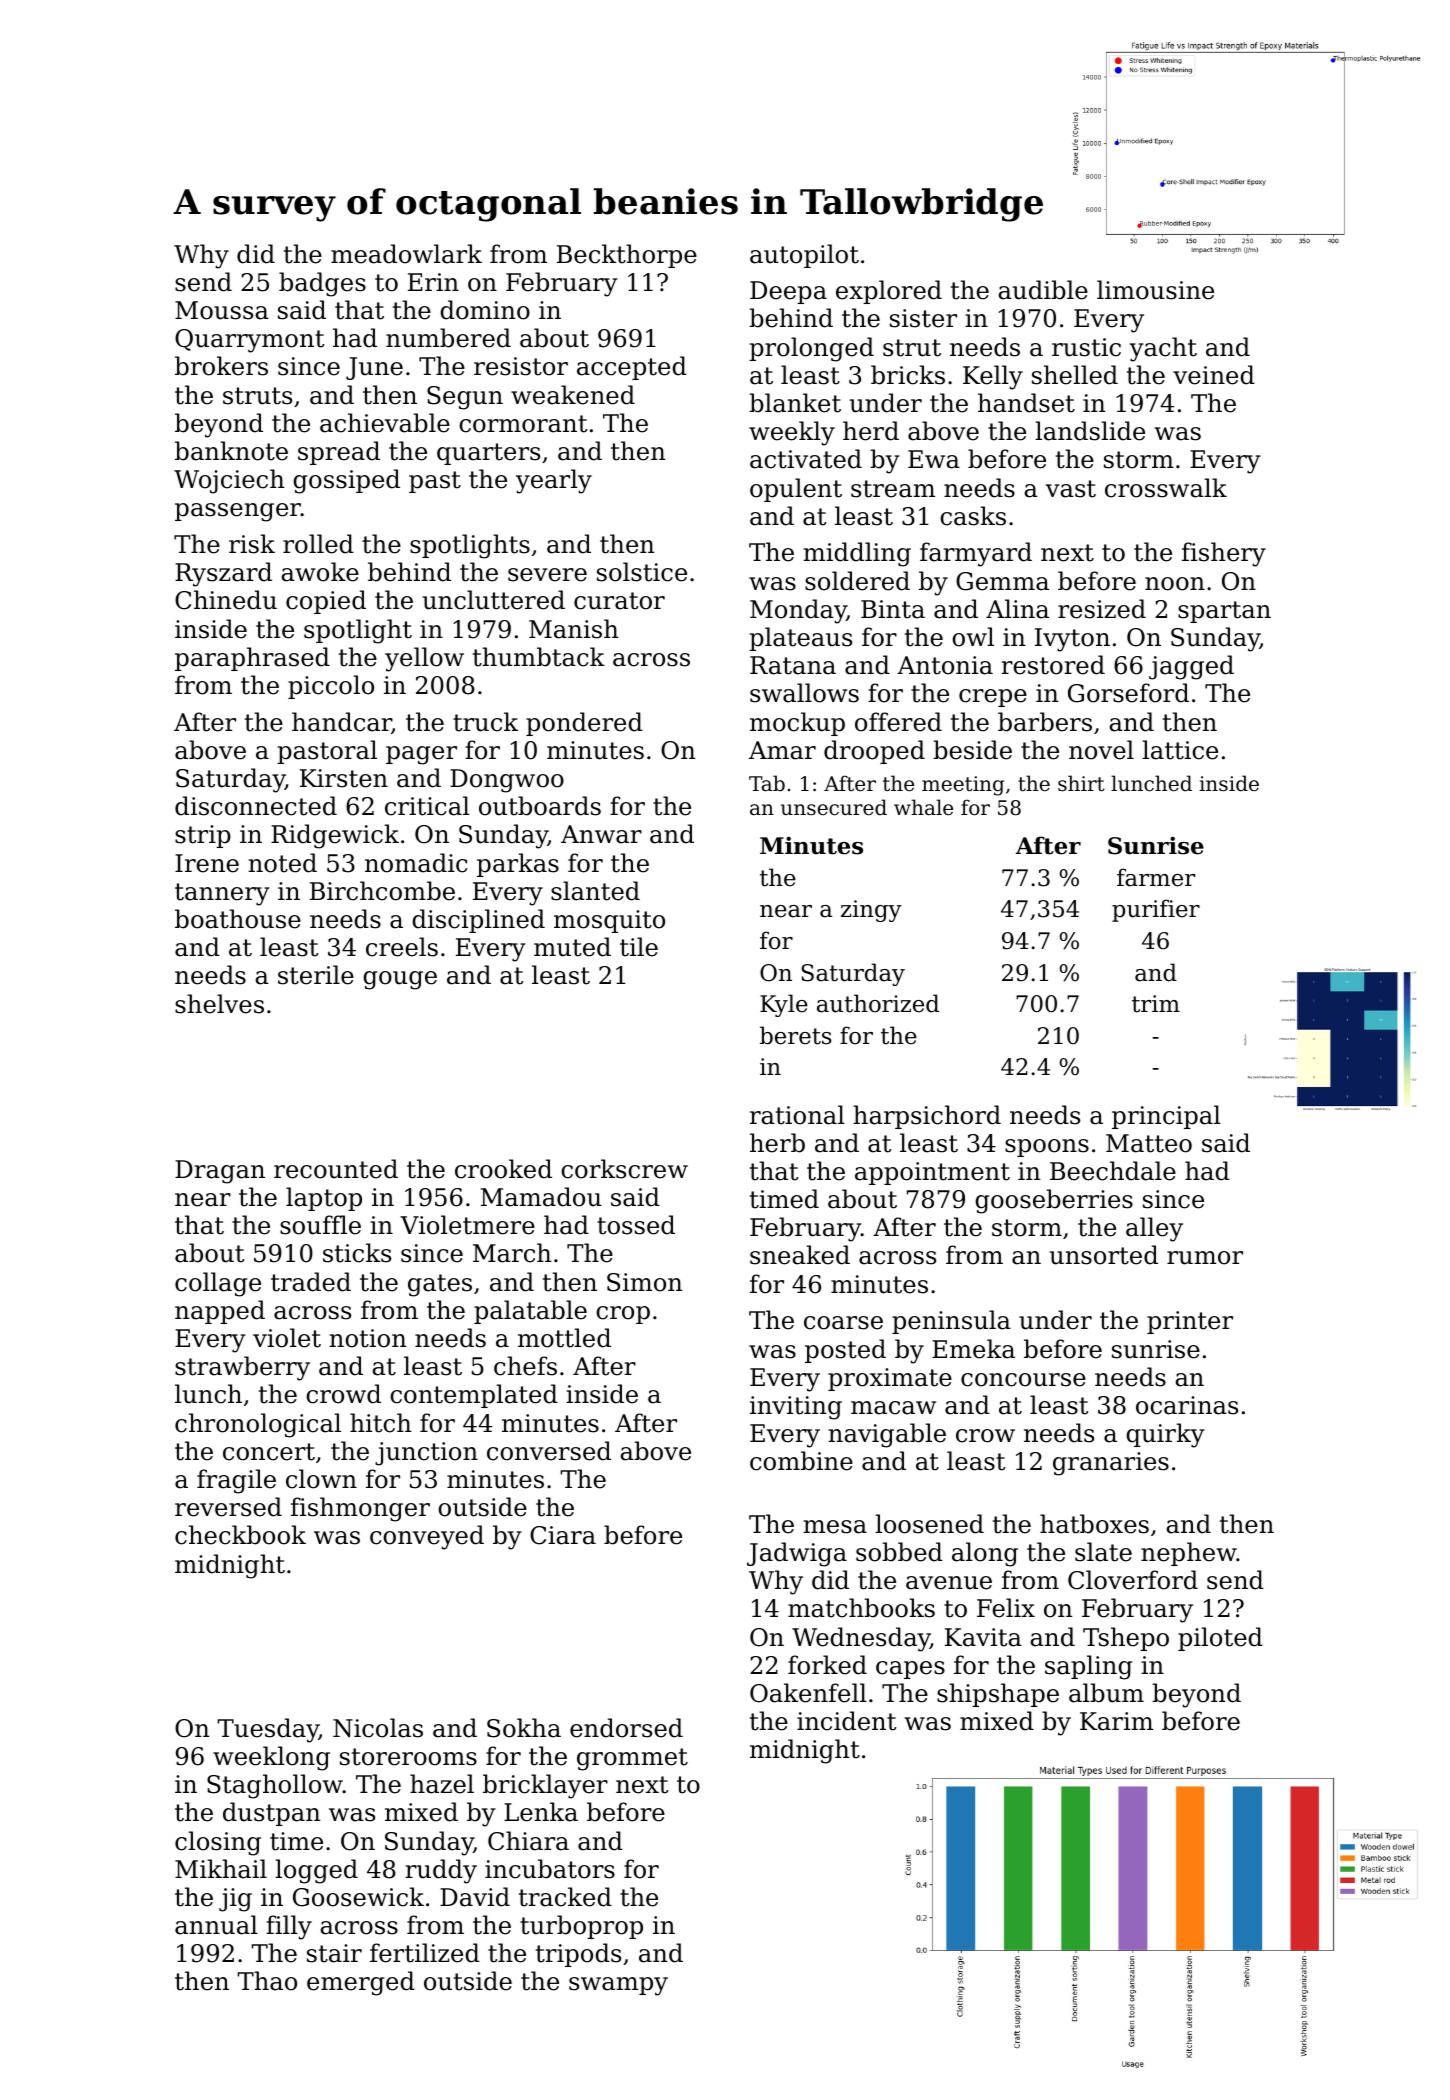  I want to click on unsorted, so click(1104, 1255).
